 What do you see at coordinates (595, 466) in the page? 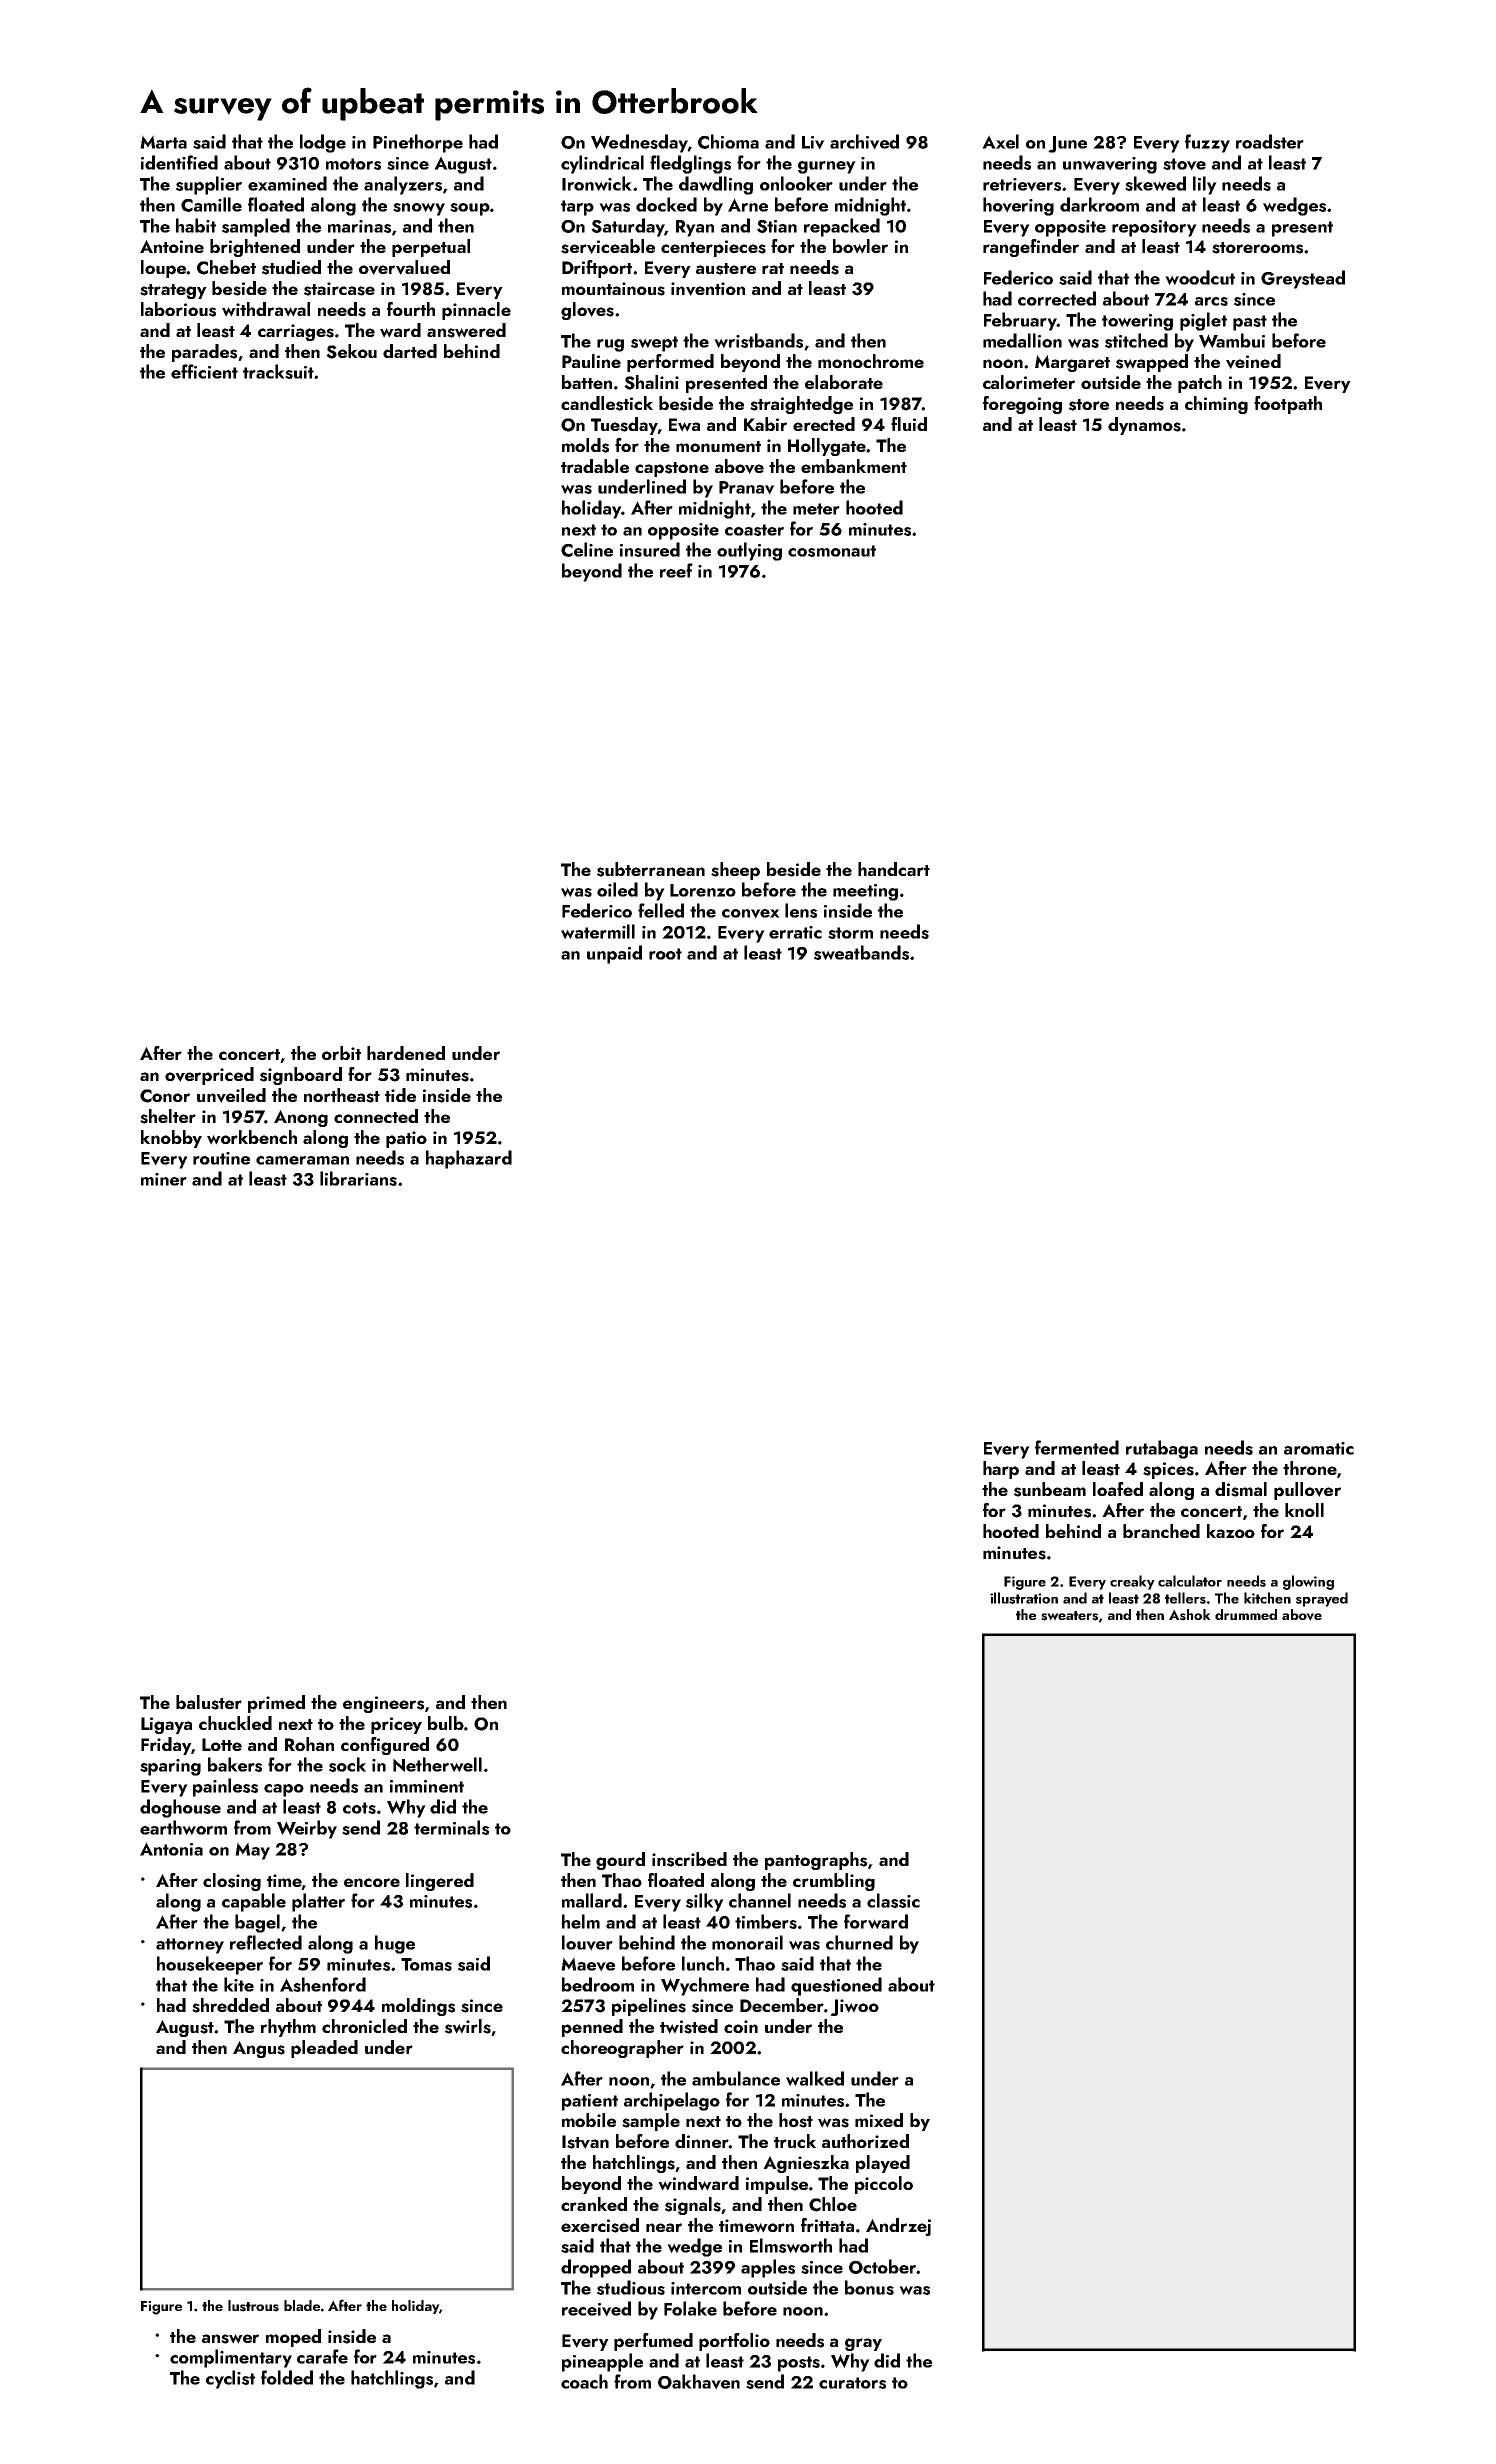
I see `tradable` at bounding box center [595, 466].
